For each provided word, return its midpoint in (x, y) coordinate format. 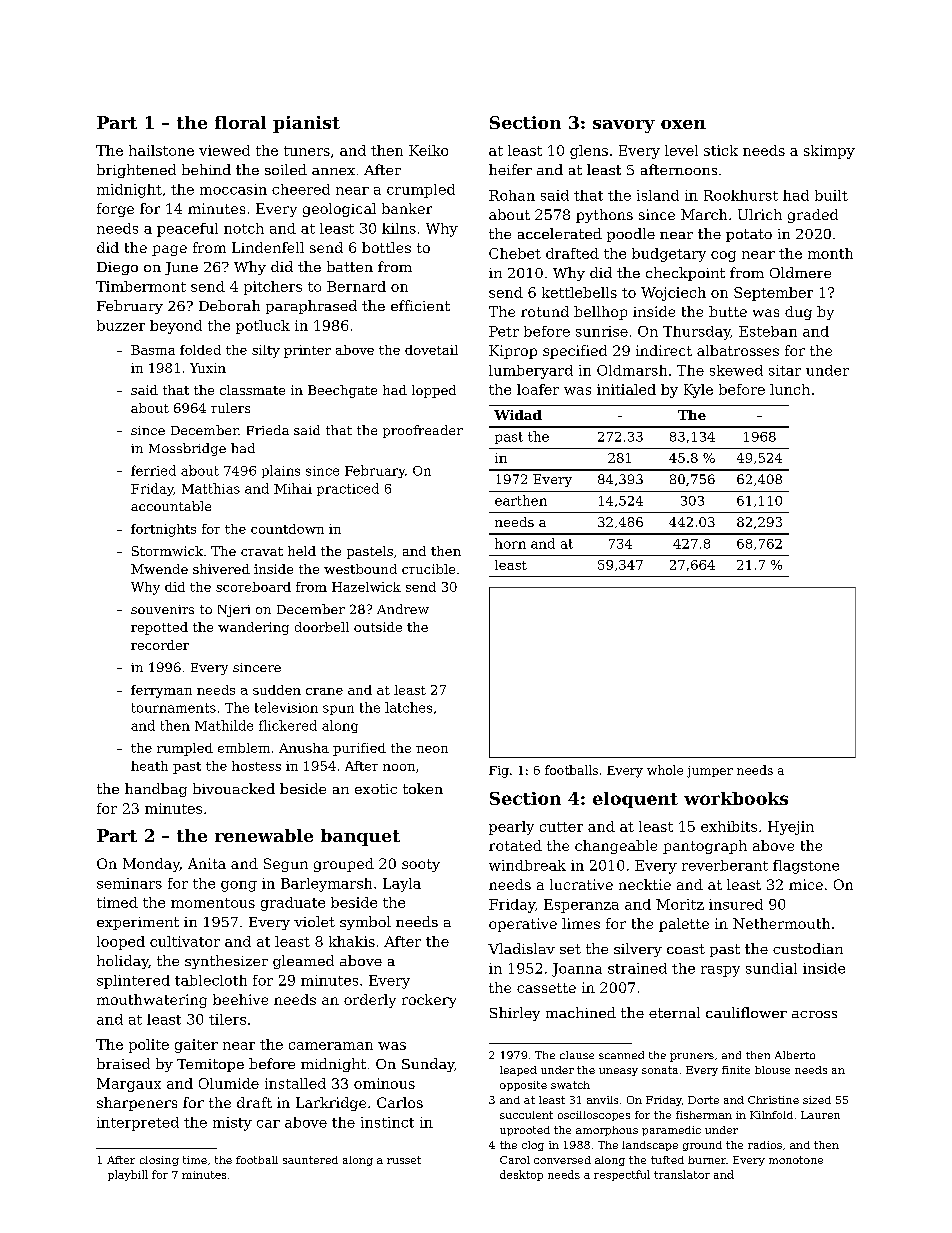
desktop (521, 1175)
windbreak (527, 865)
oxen (683, 124)
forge (115, 210)
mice (806, 884)
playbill (128, 1175)
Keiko (428, 150)
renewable (264, 835)
